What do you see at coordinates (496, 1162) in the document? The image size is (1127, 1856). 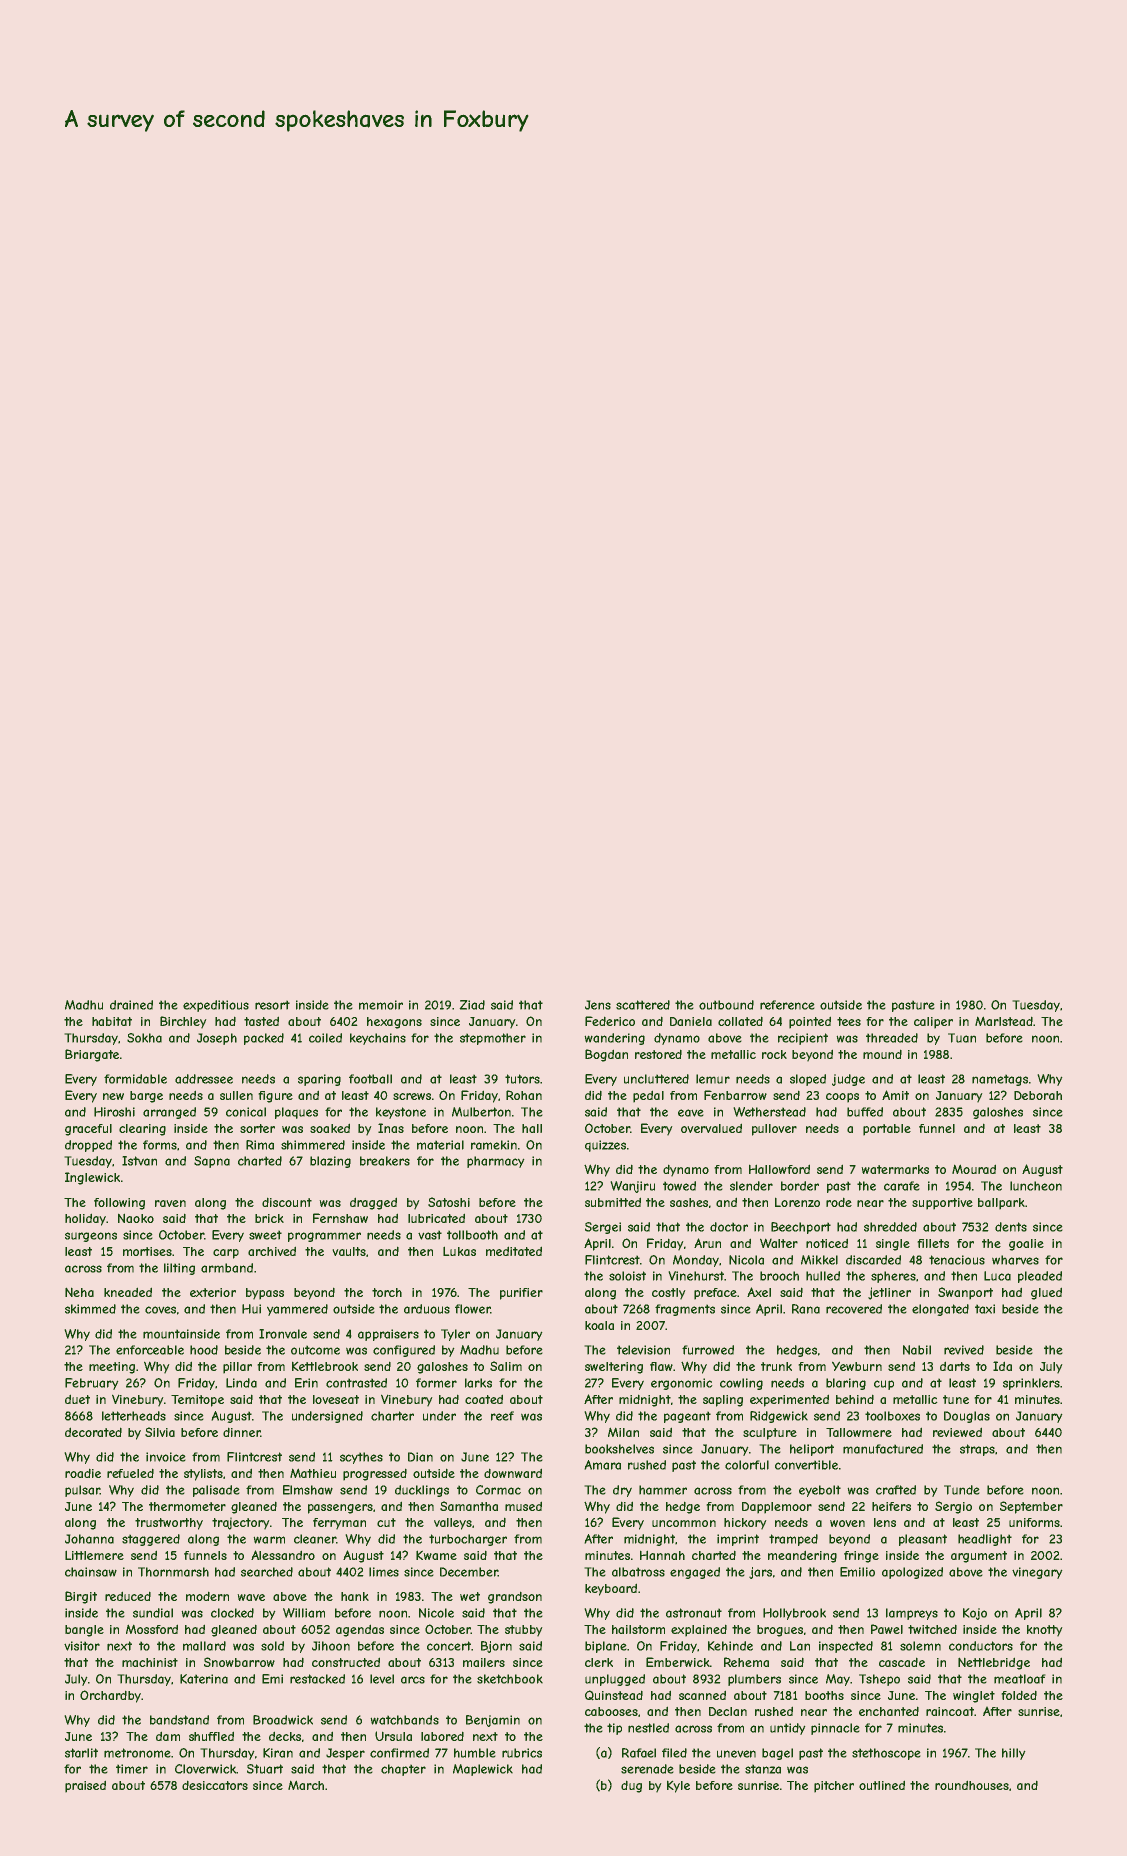 I see `pharmacy` at bounding box center [496, 1162].
